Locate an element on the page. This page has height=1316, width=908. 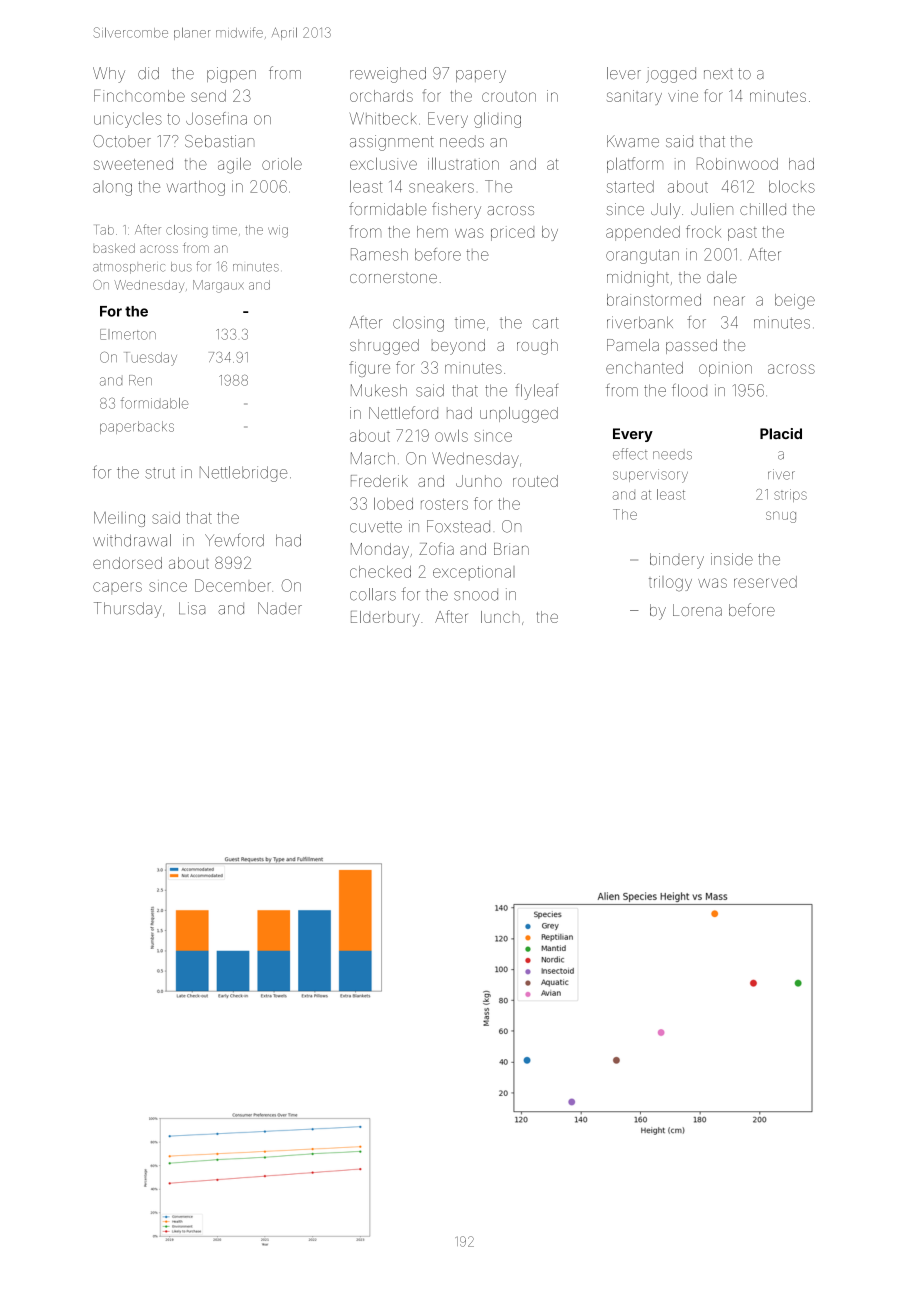
strips is located at coordinates (790, 495).
